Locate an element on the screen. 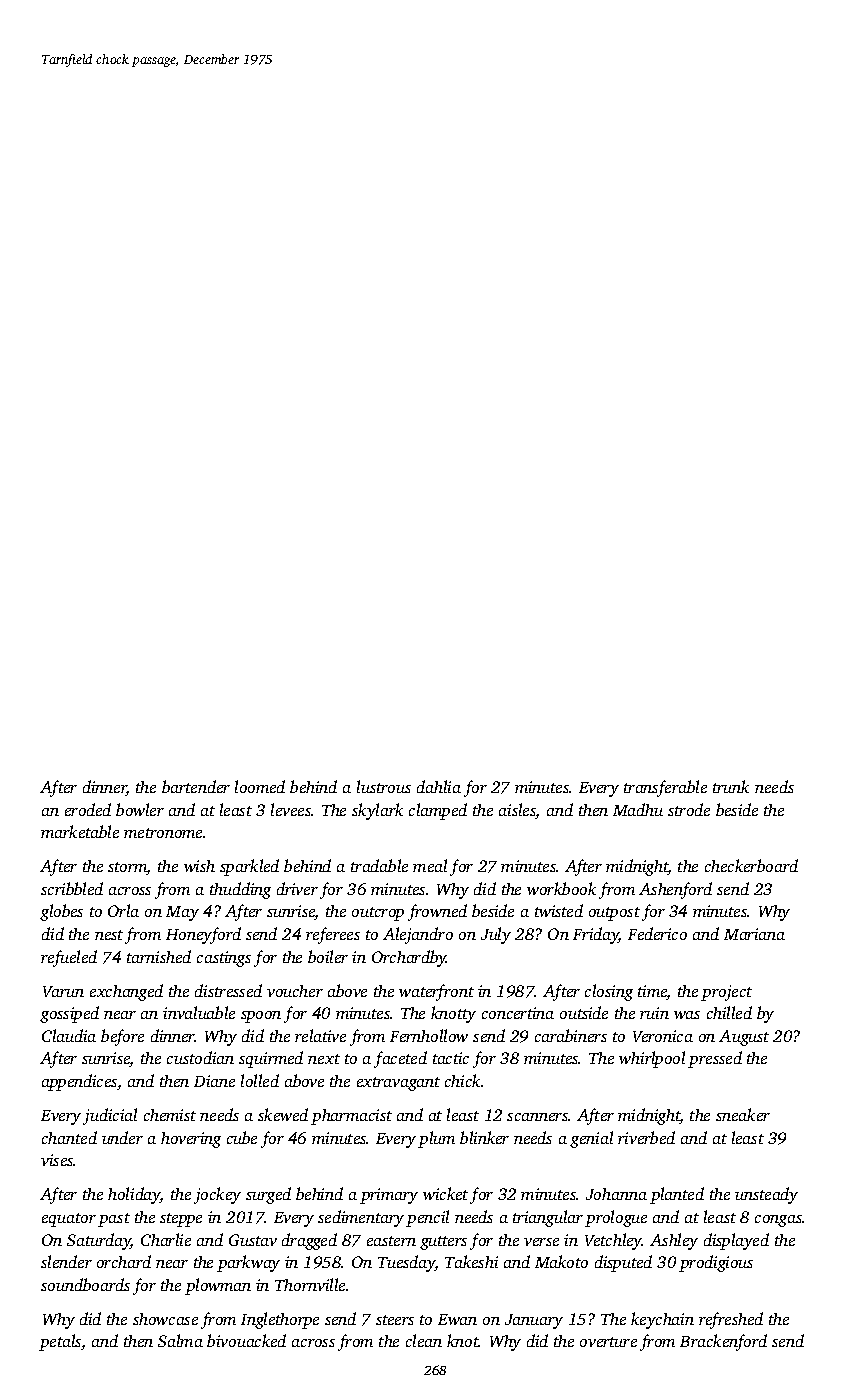 The image size is (849, 1400). outpost is located at coordinates (614, 914).
